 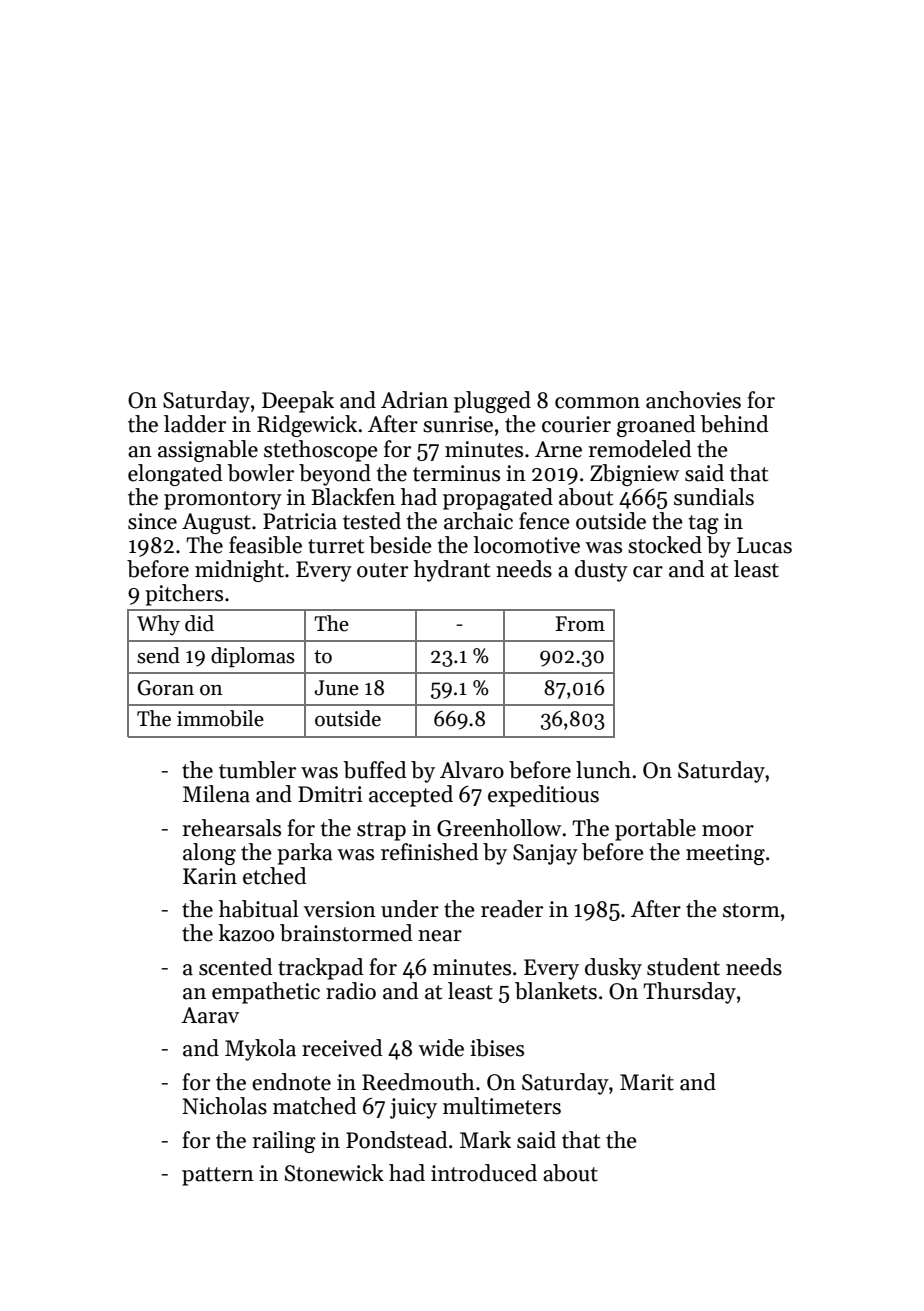 I want to click on Mykola, so click(x=260, y=1050).
